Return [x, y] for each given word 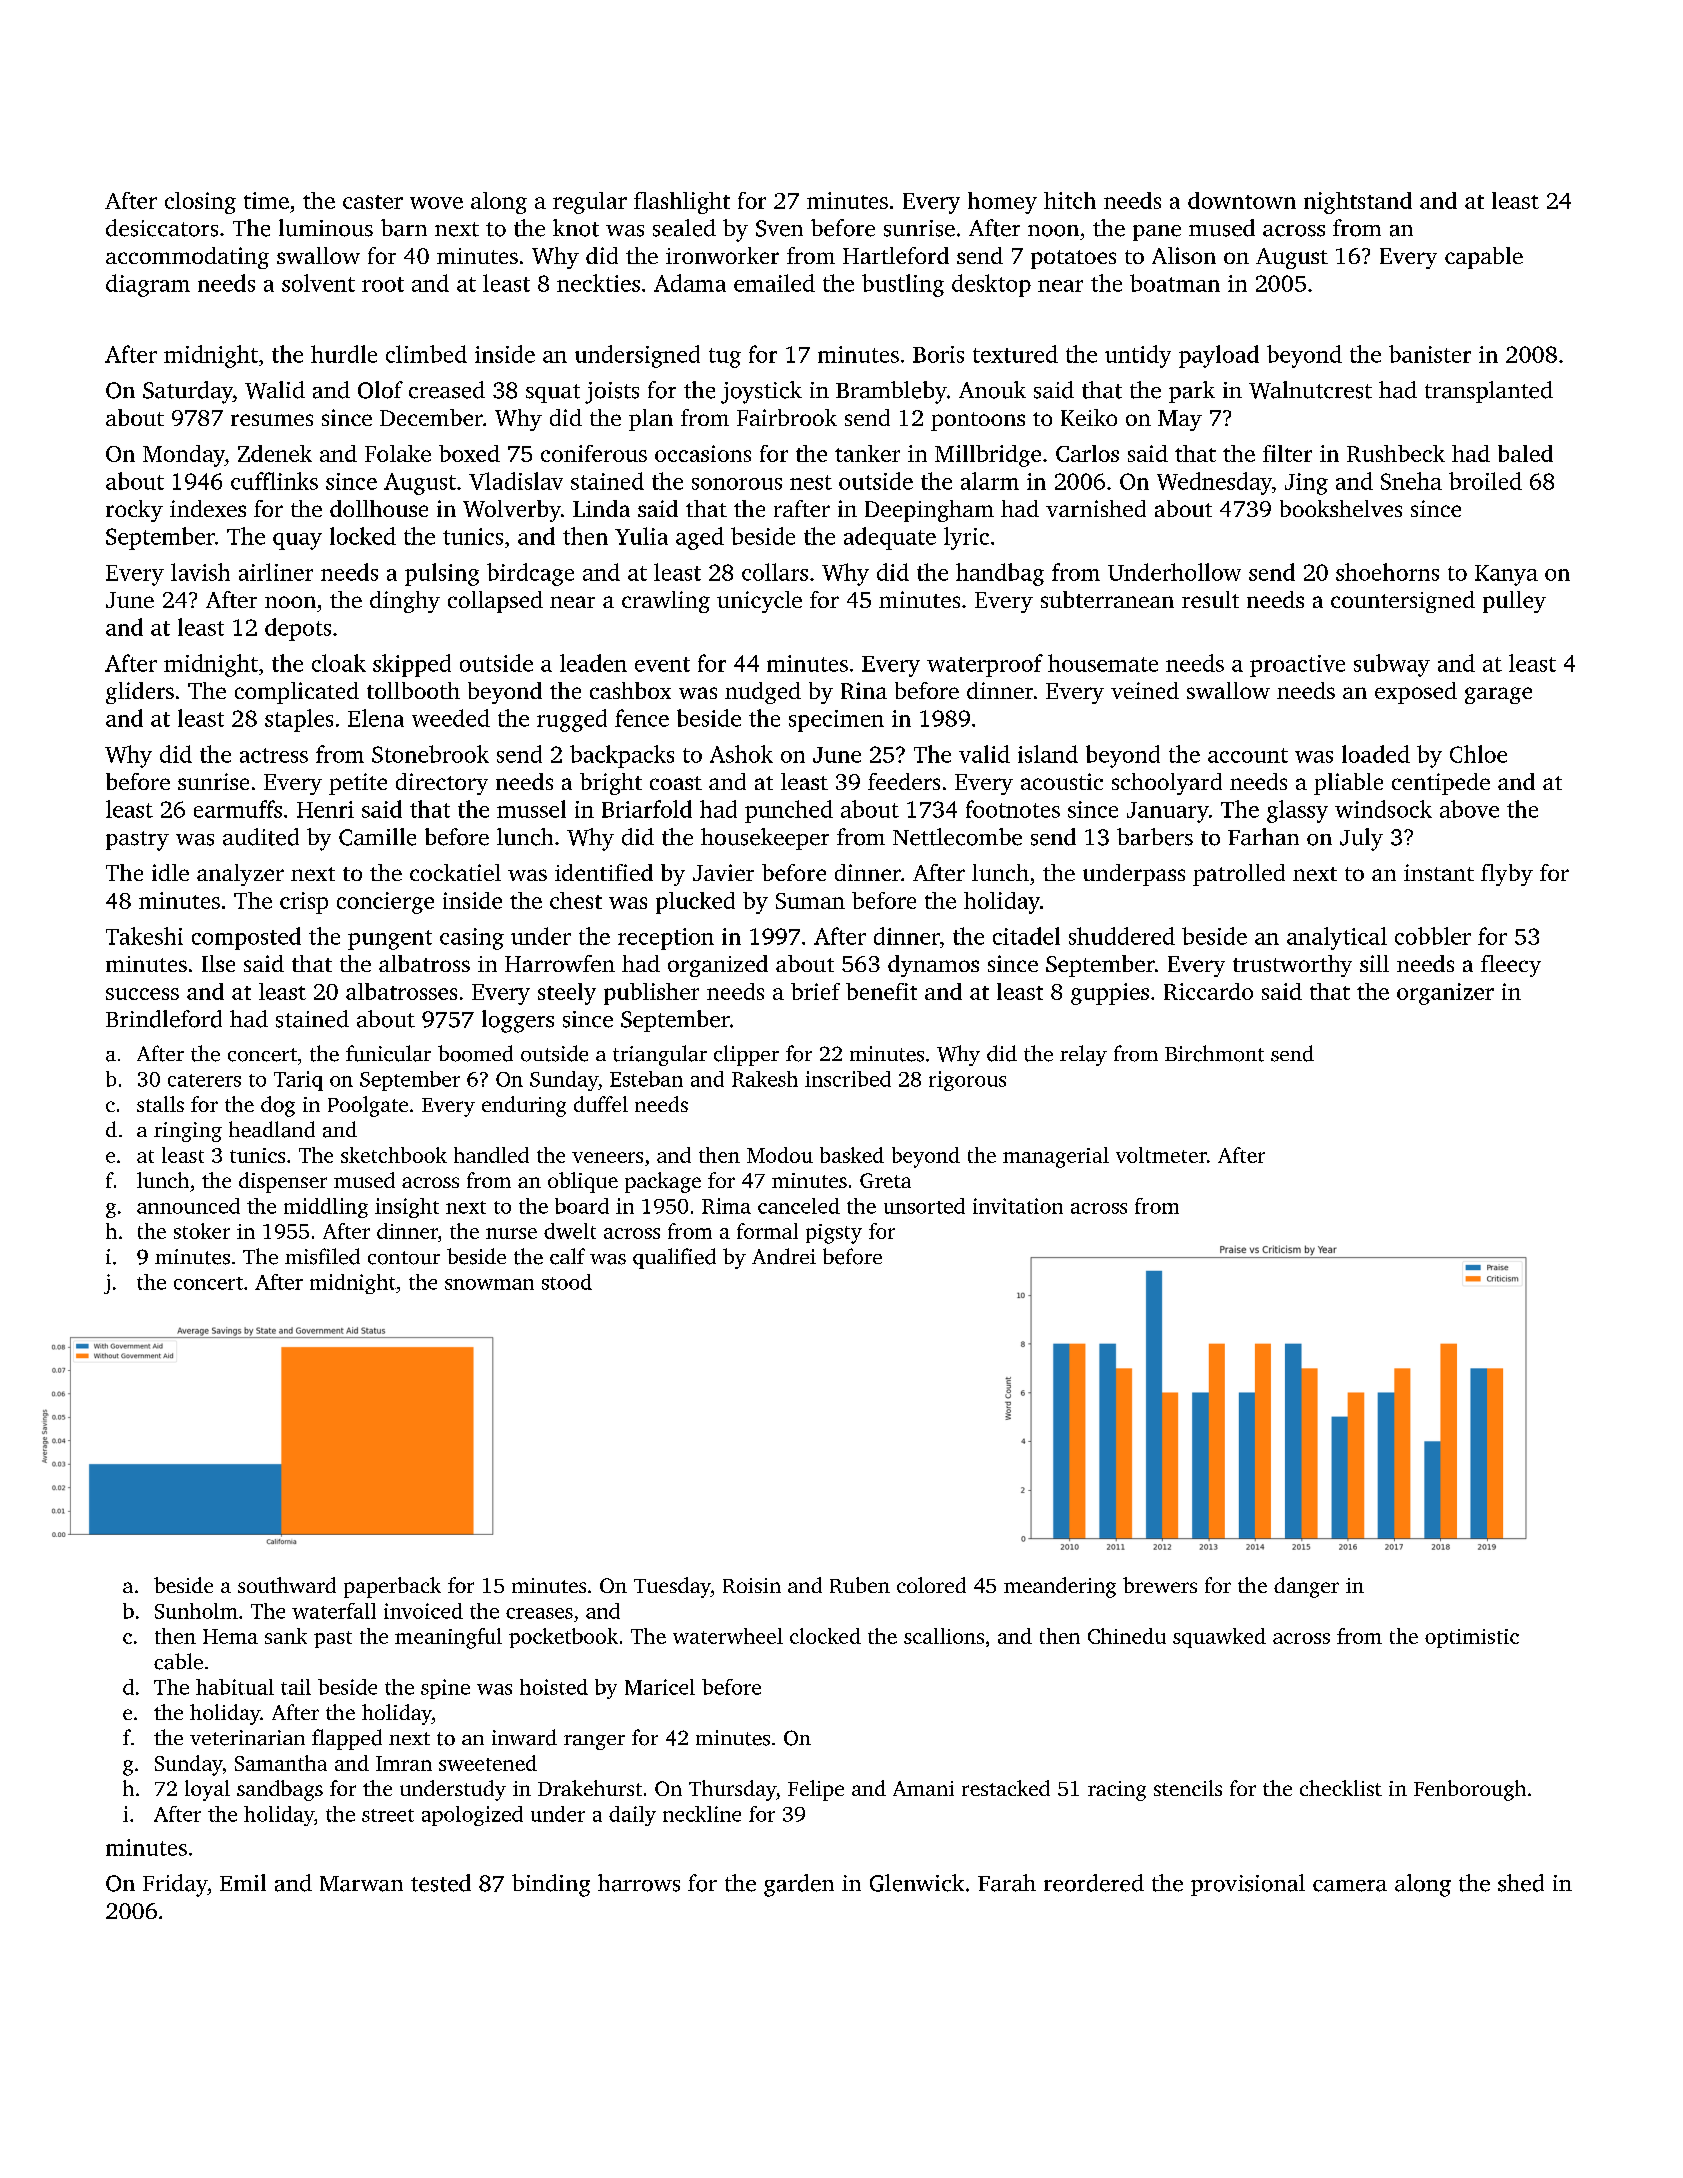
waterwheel [728, 1636]
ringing [188, 1132]
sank [286, 1636]
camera [1350, 1886]
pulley [1514, 602]
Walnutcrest [1310, 390]
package [663, 1182]
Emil [243, 1882]
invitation [1018, 1206]
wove [436, 203]
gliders [140, 693]
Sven [779, 228]
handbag [1000, 574]
